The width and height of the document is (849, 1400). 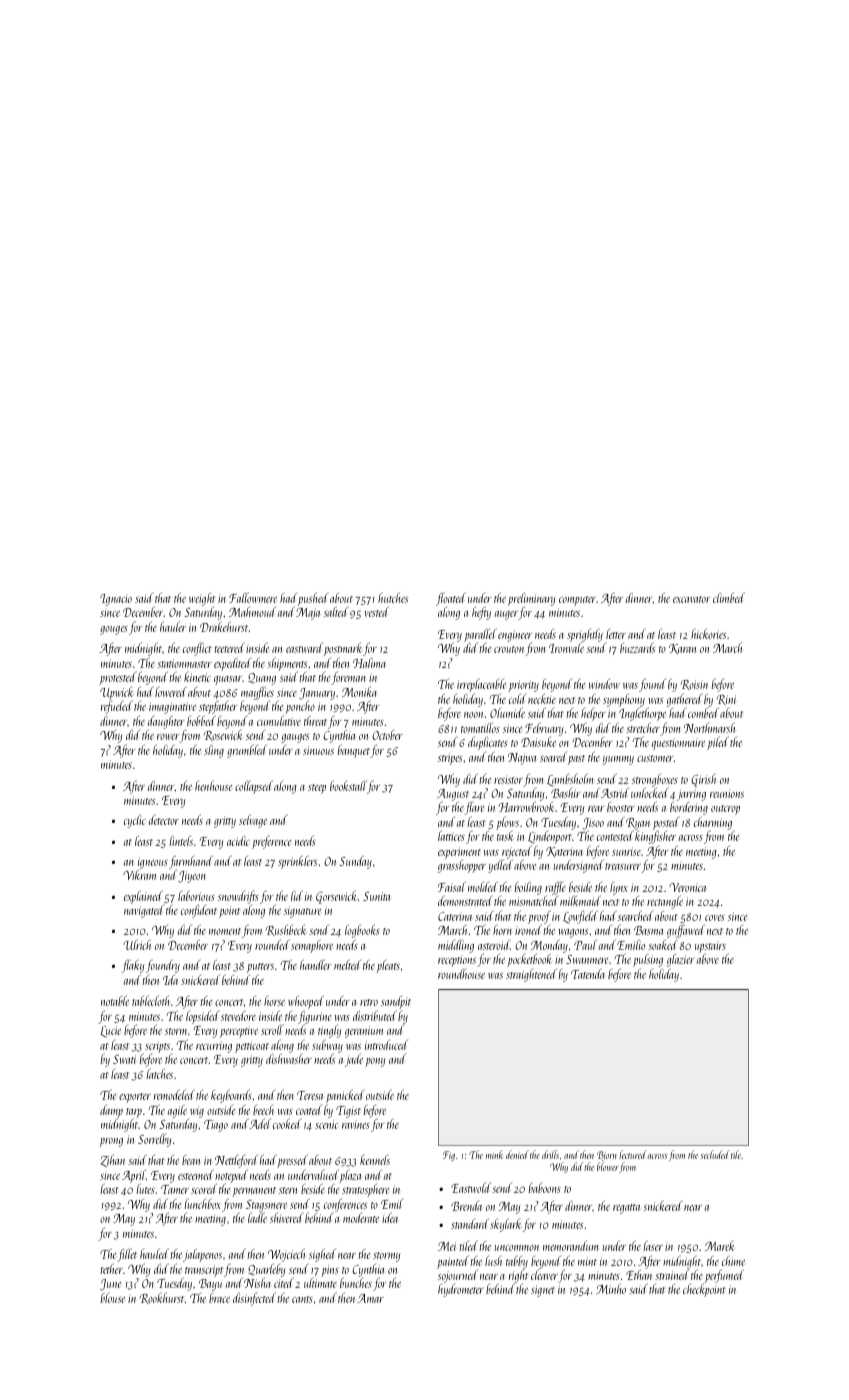 I want to click on past, so click(x=576, y=760).
